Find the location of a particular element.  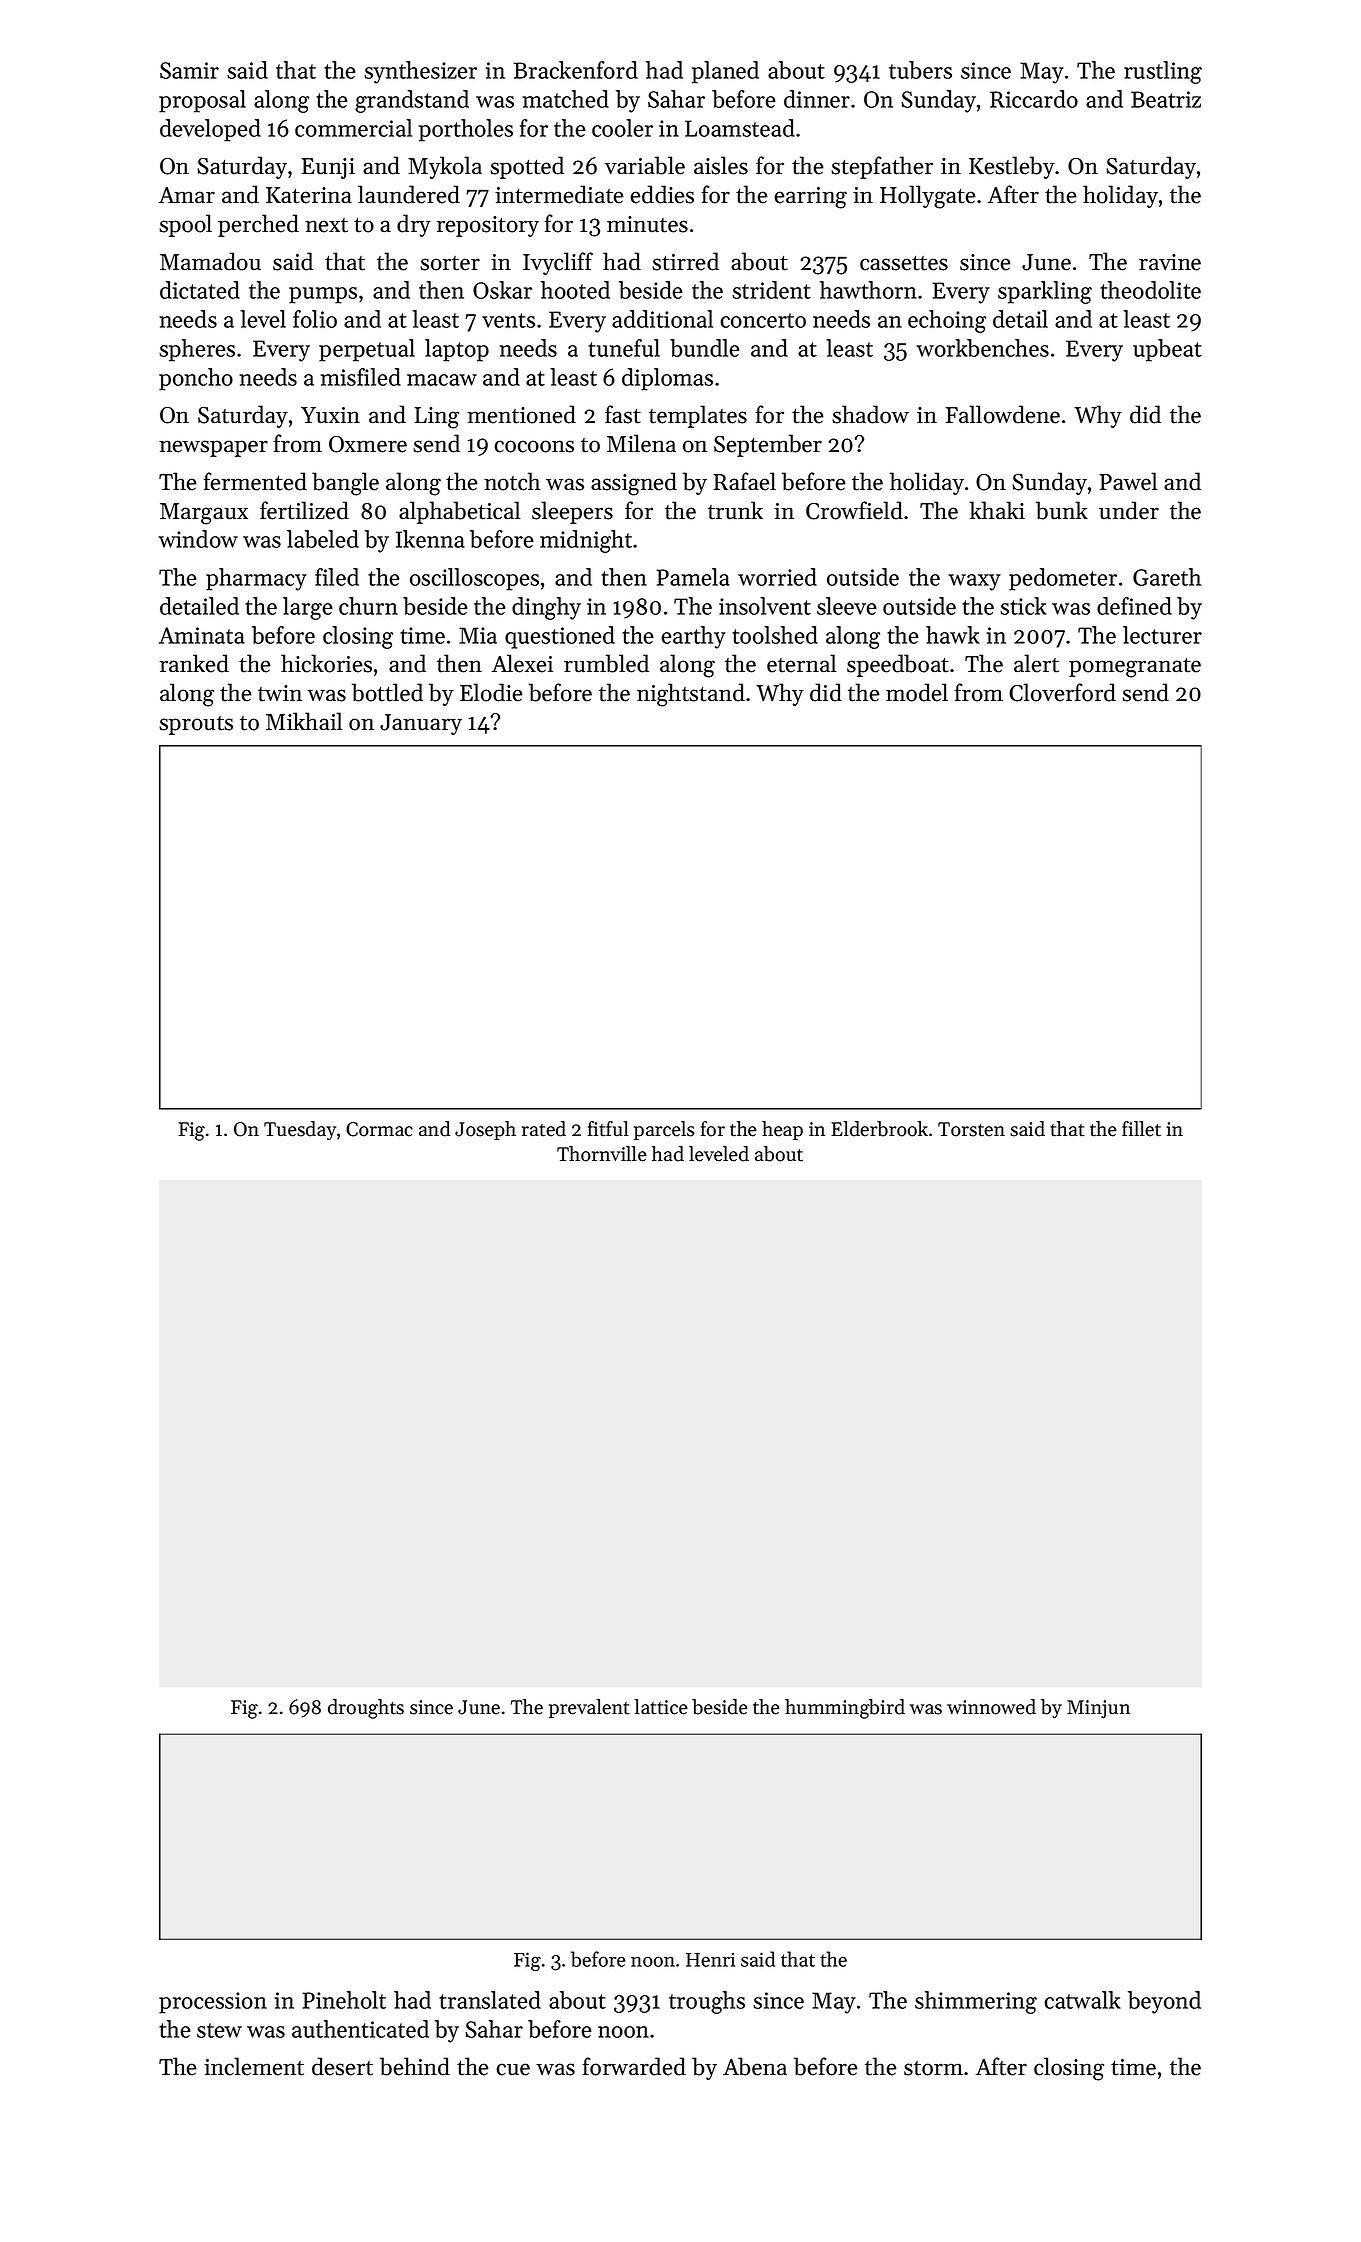

upbeat is located at coordinates (1167, 350).
